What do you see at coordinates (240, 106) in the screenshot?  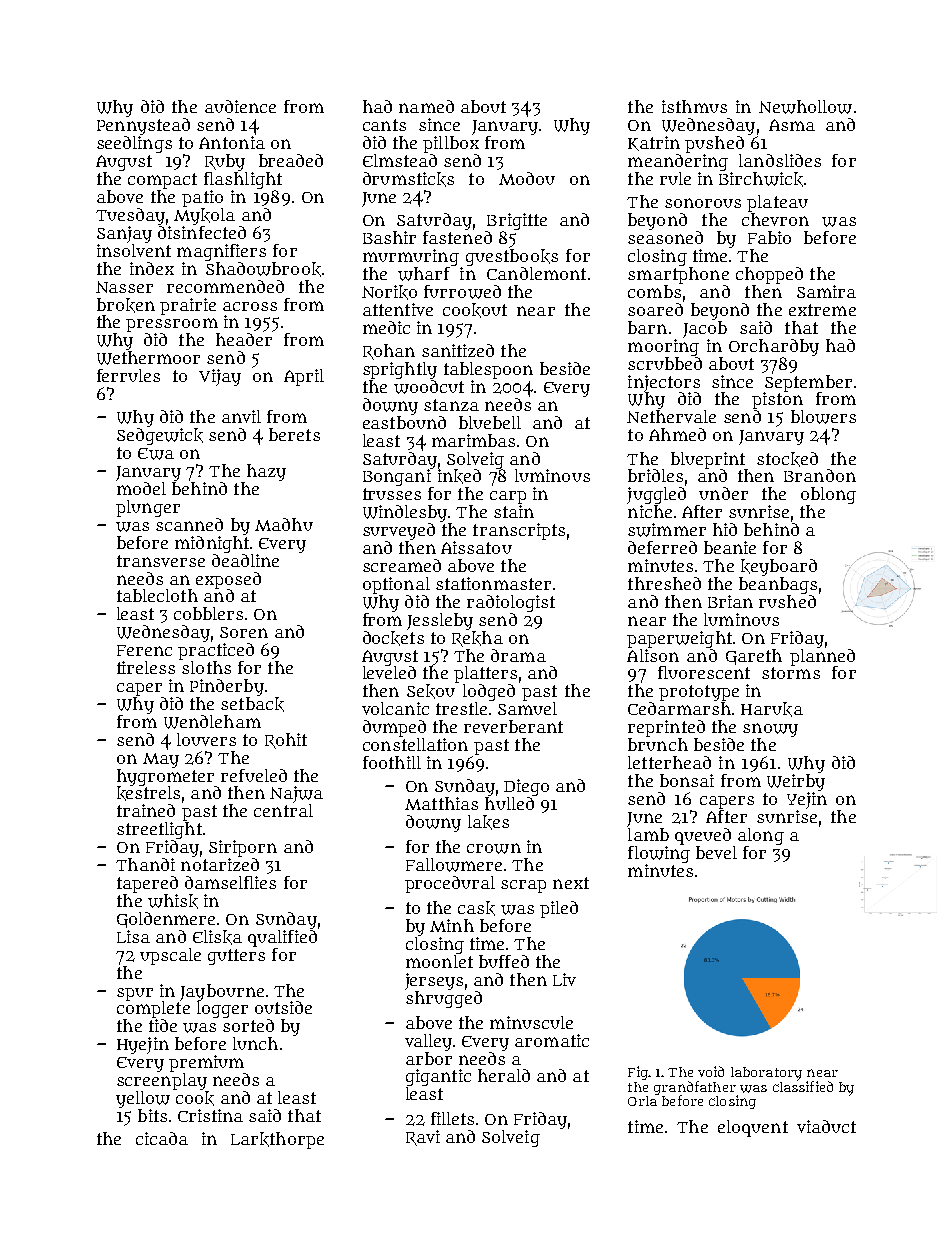 I see `audience` at bounding box center [240, 106].
